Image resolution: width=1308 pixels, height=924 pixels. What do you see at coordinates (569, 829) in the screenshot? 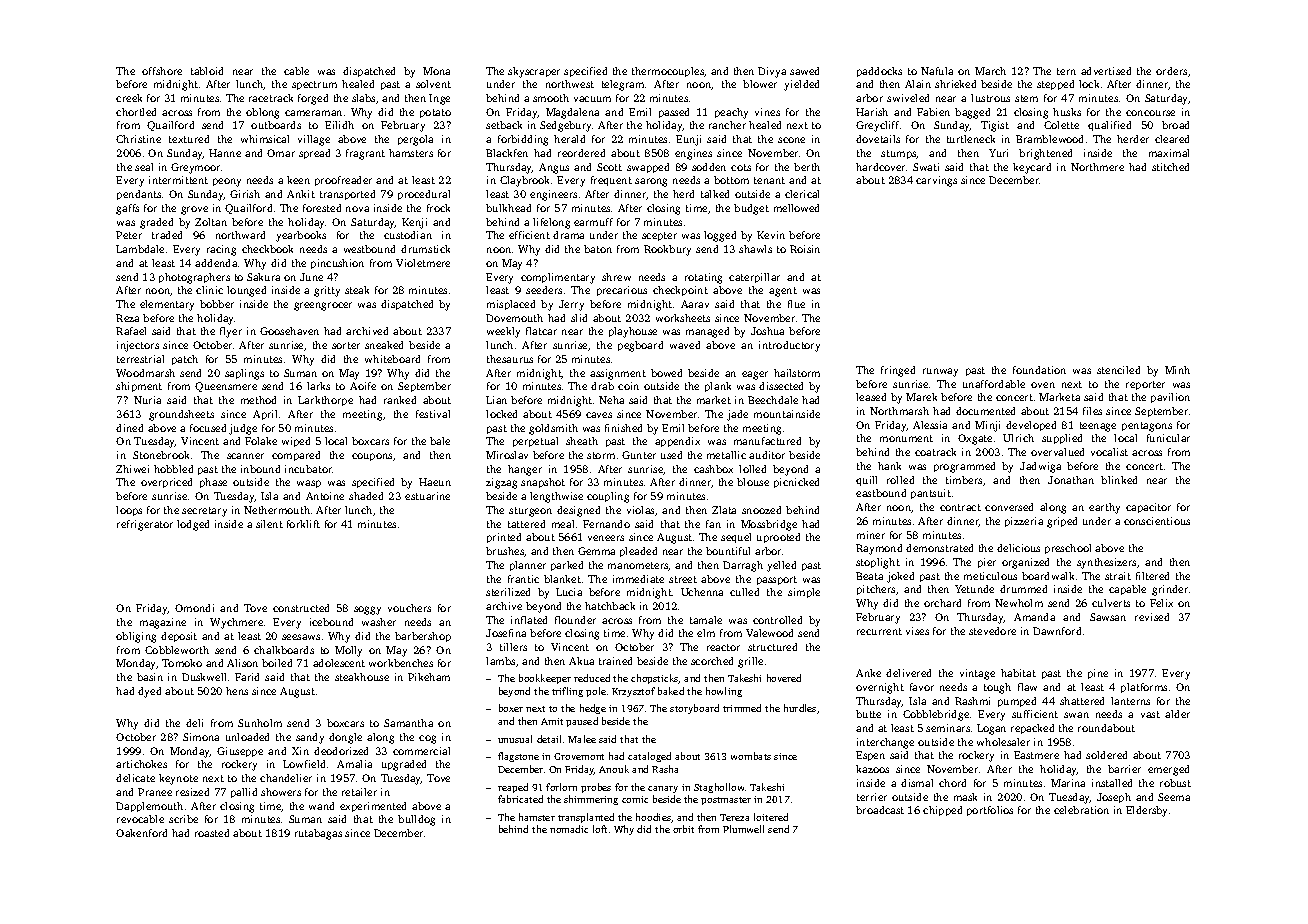
I see `nomadic` at bounding box center [569, 829].
